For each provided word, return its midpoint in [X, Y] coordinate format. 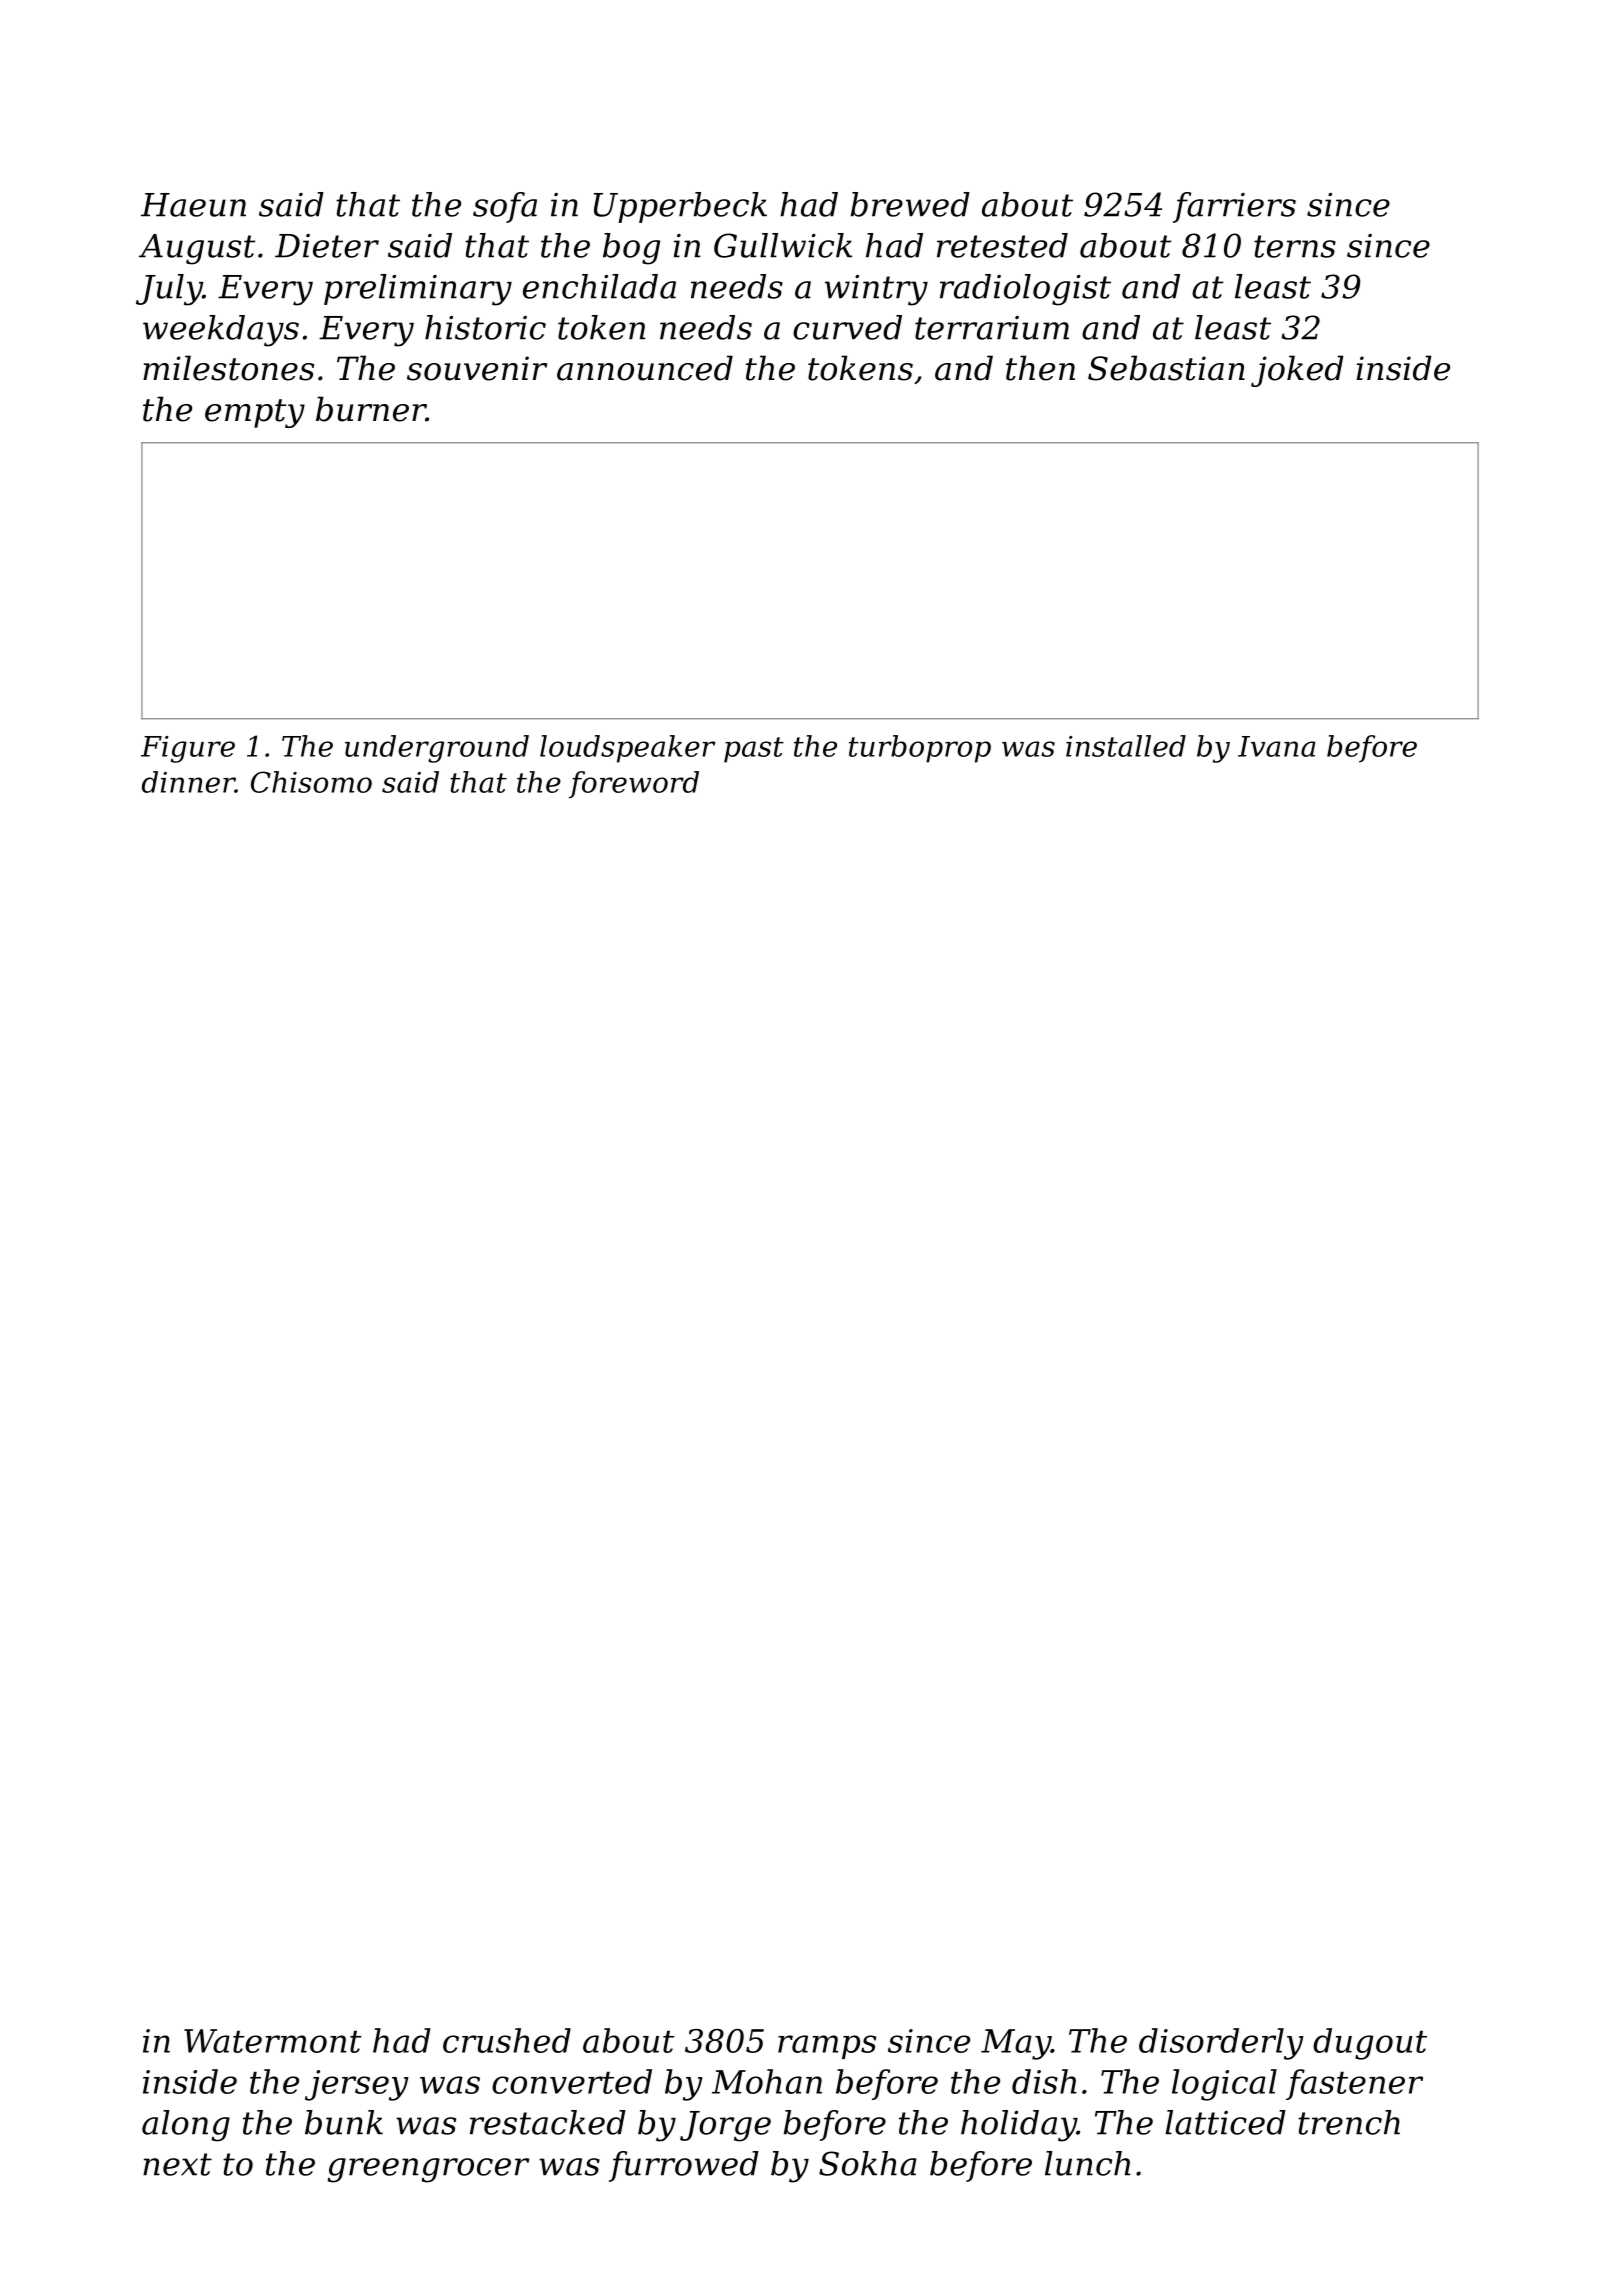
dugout [1370, 2044]
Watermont [273, 2041]
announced [645, 368]
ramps [827, 2047]
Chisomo [311, 782]
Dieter [327, 246]
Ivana [1277, 746]
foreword [634, 785]
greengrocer [428, 2170]
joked [1297, 371]
